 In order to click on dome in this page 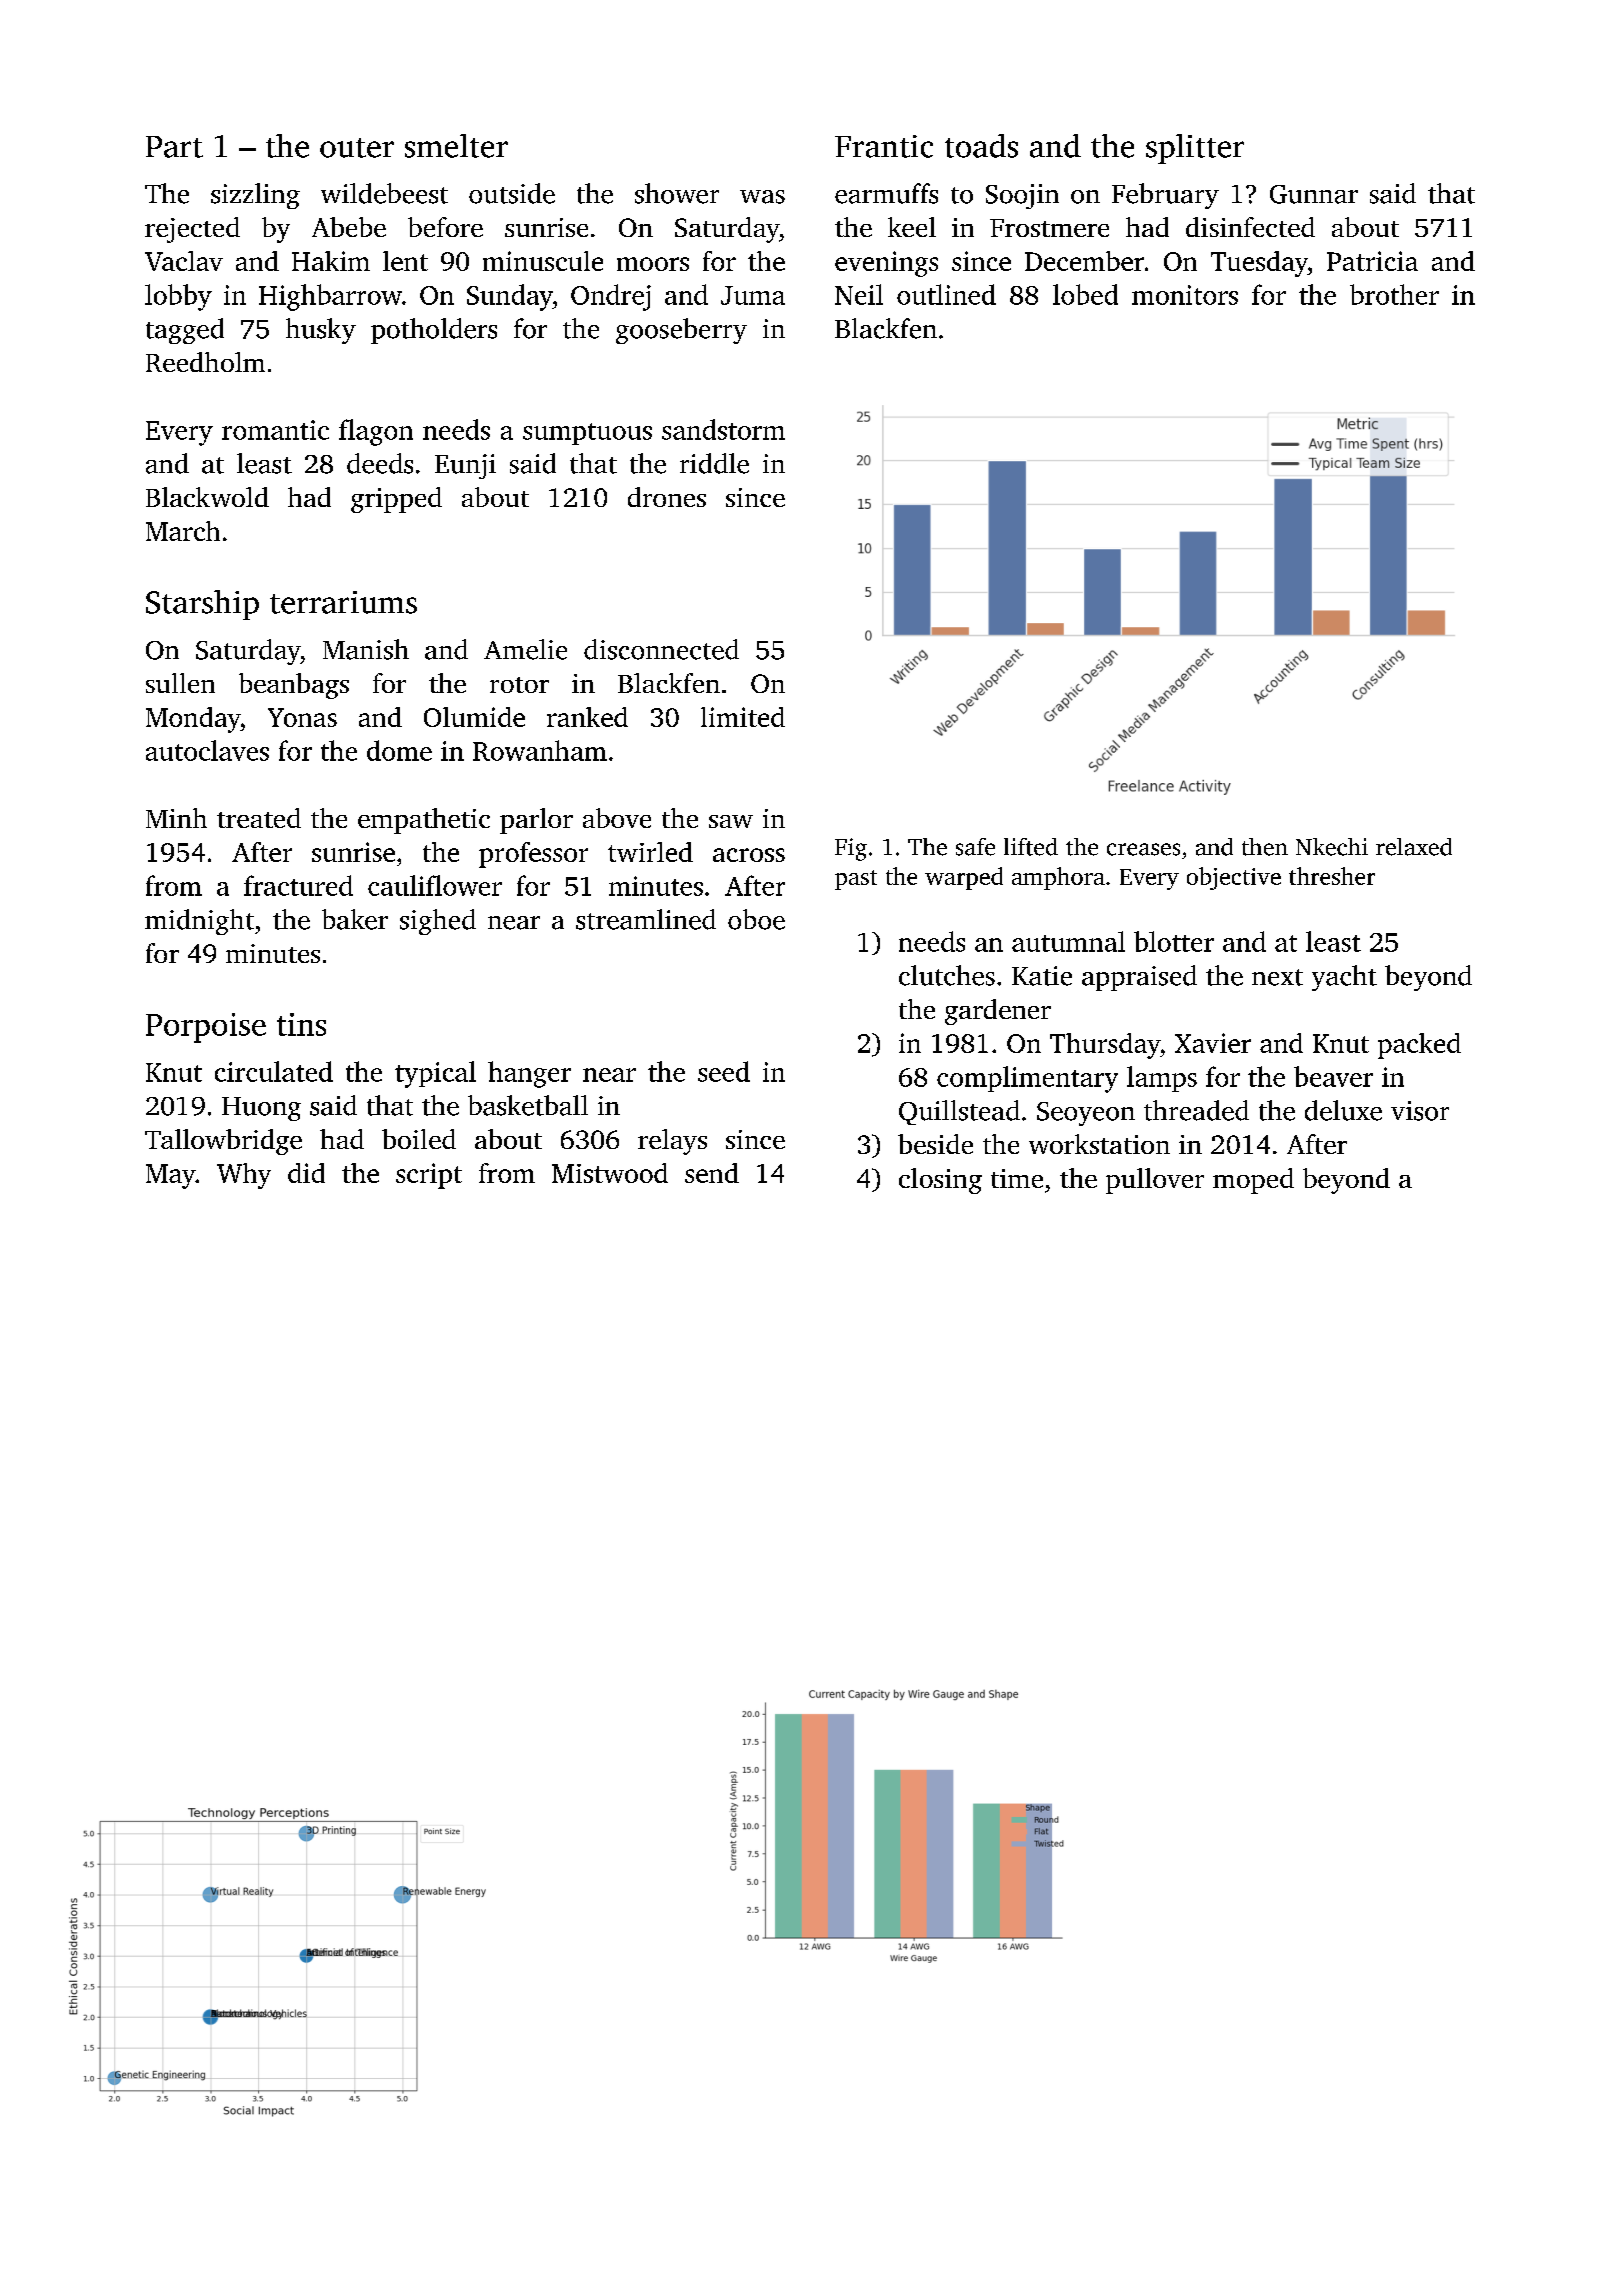, I will do `click(399, 750)`.
